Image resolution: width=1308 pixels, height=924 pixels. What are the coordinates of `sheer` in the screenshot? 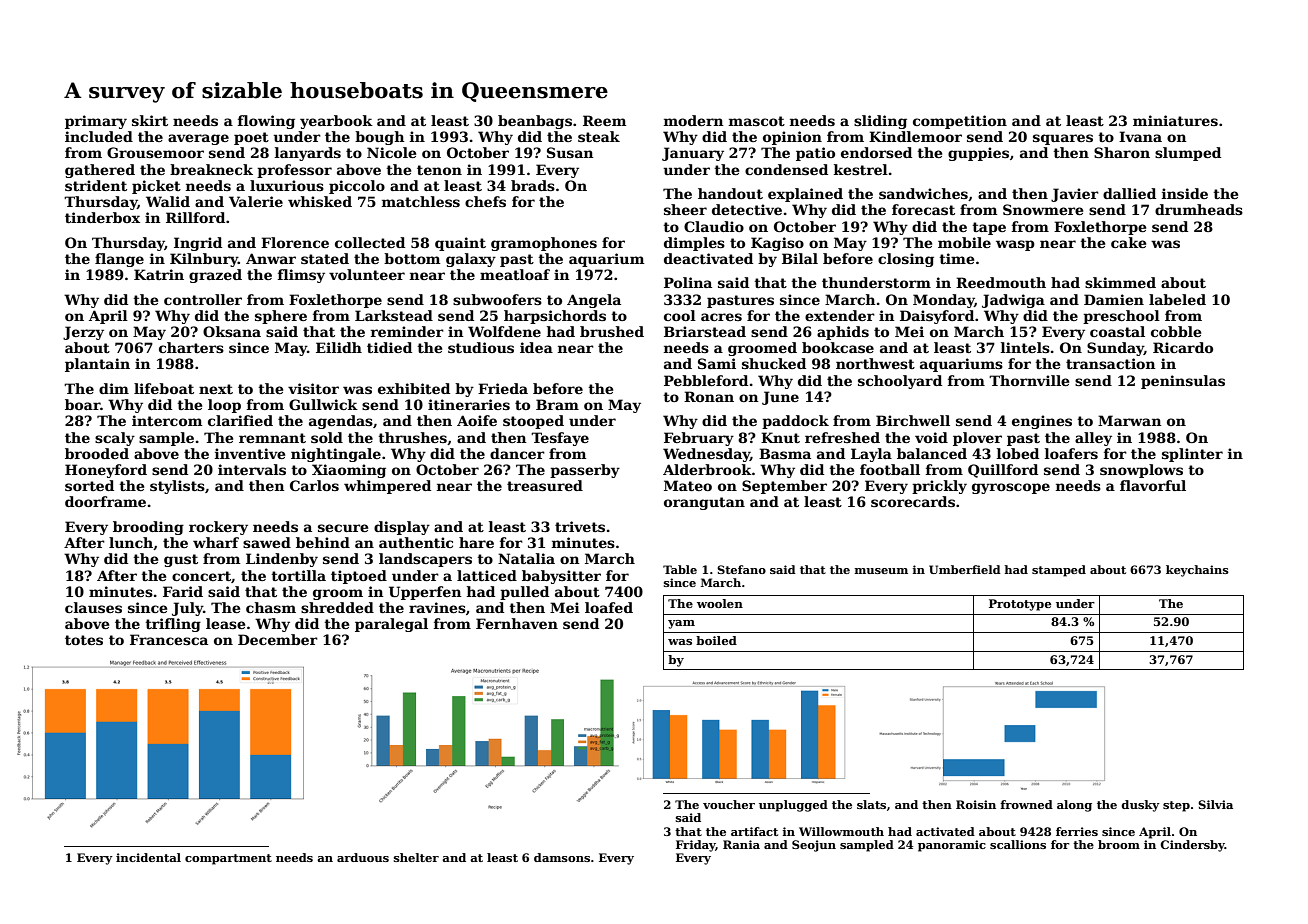 It's located at (685, 209).
